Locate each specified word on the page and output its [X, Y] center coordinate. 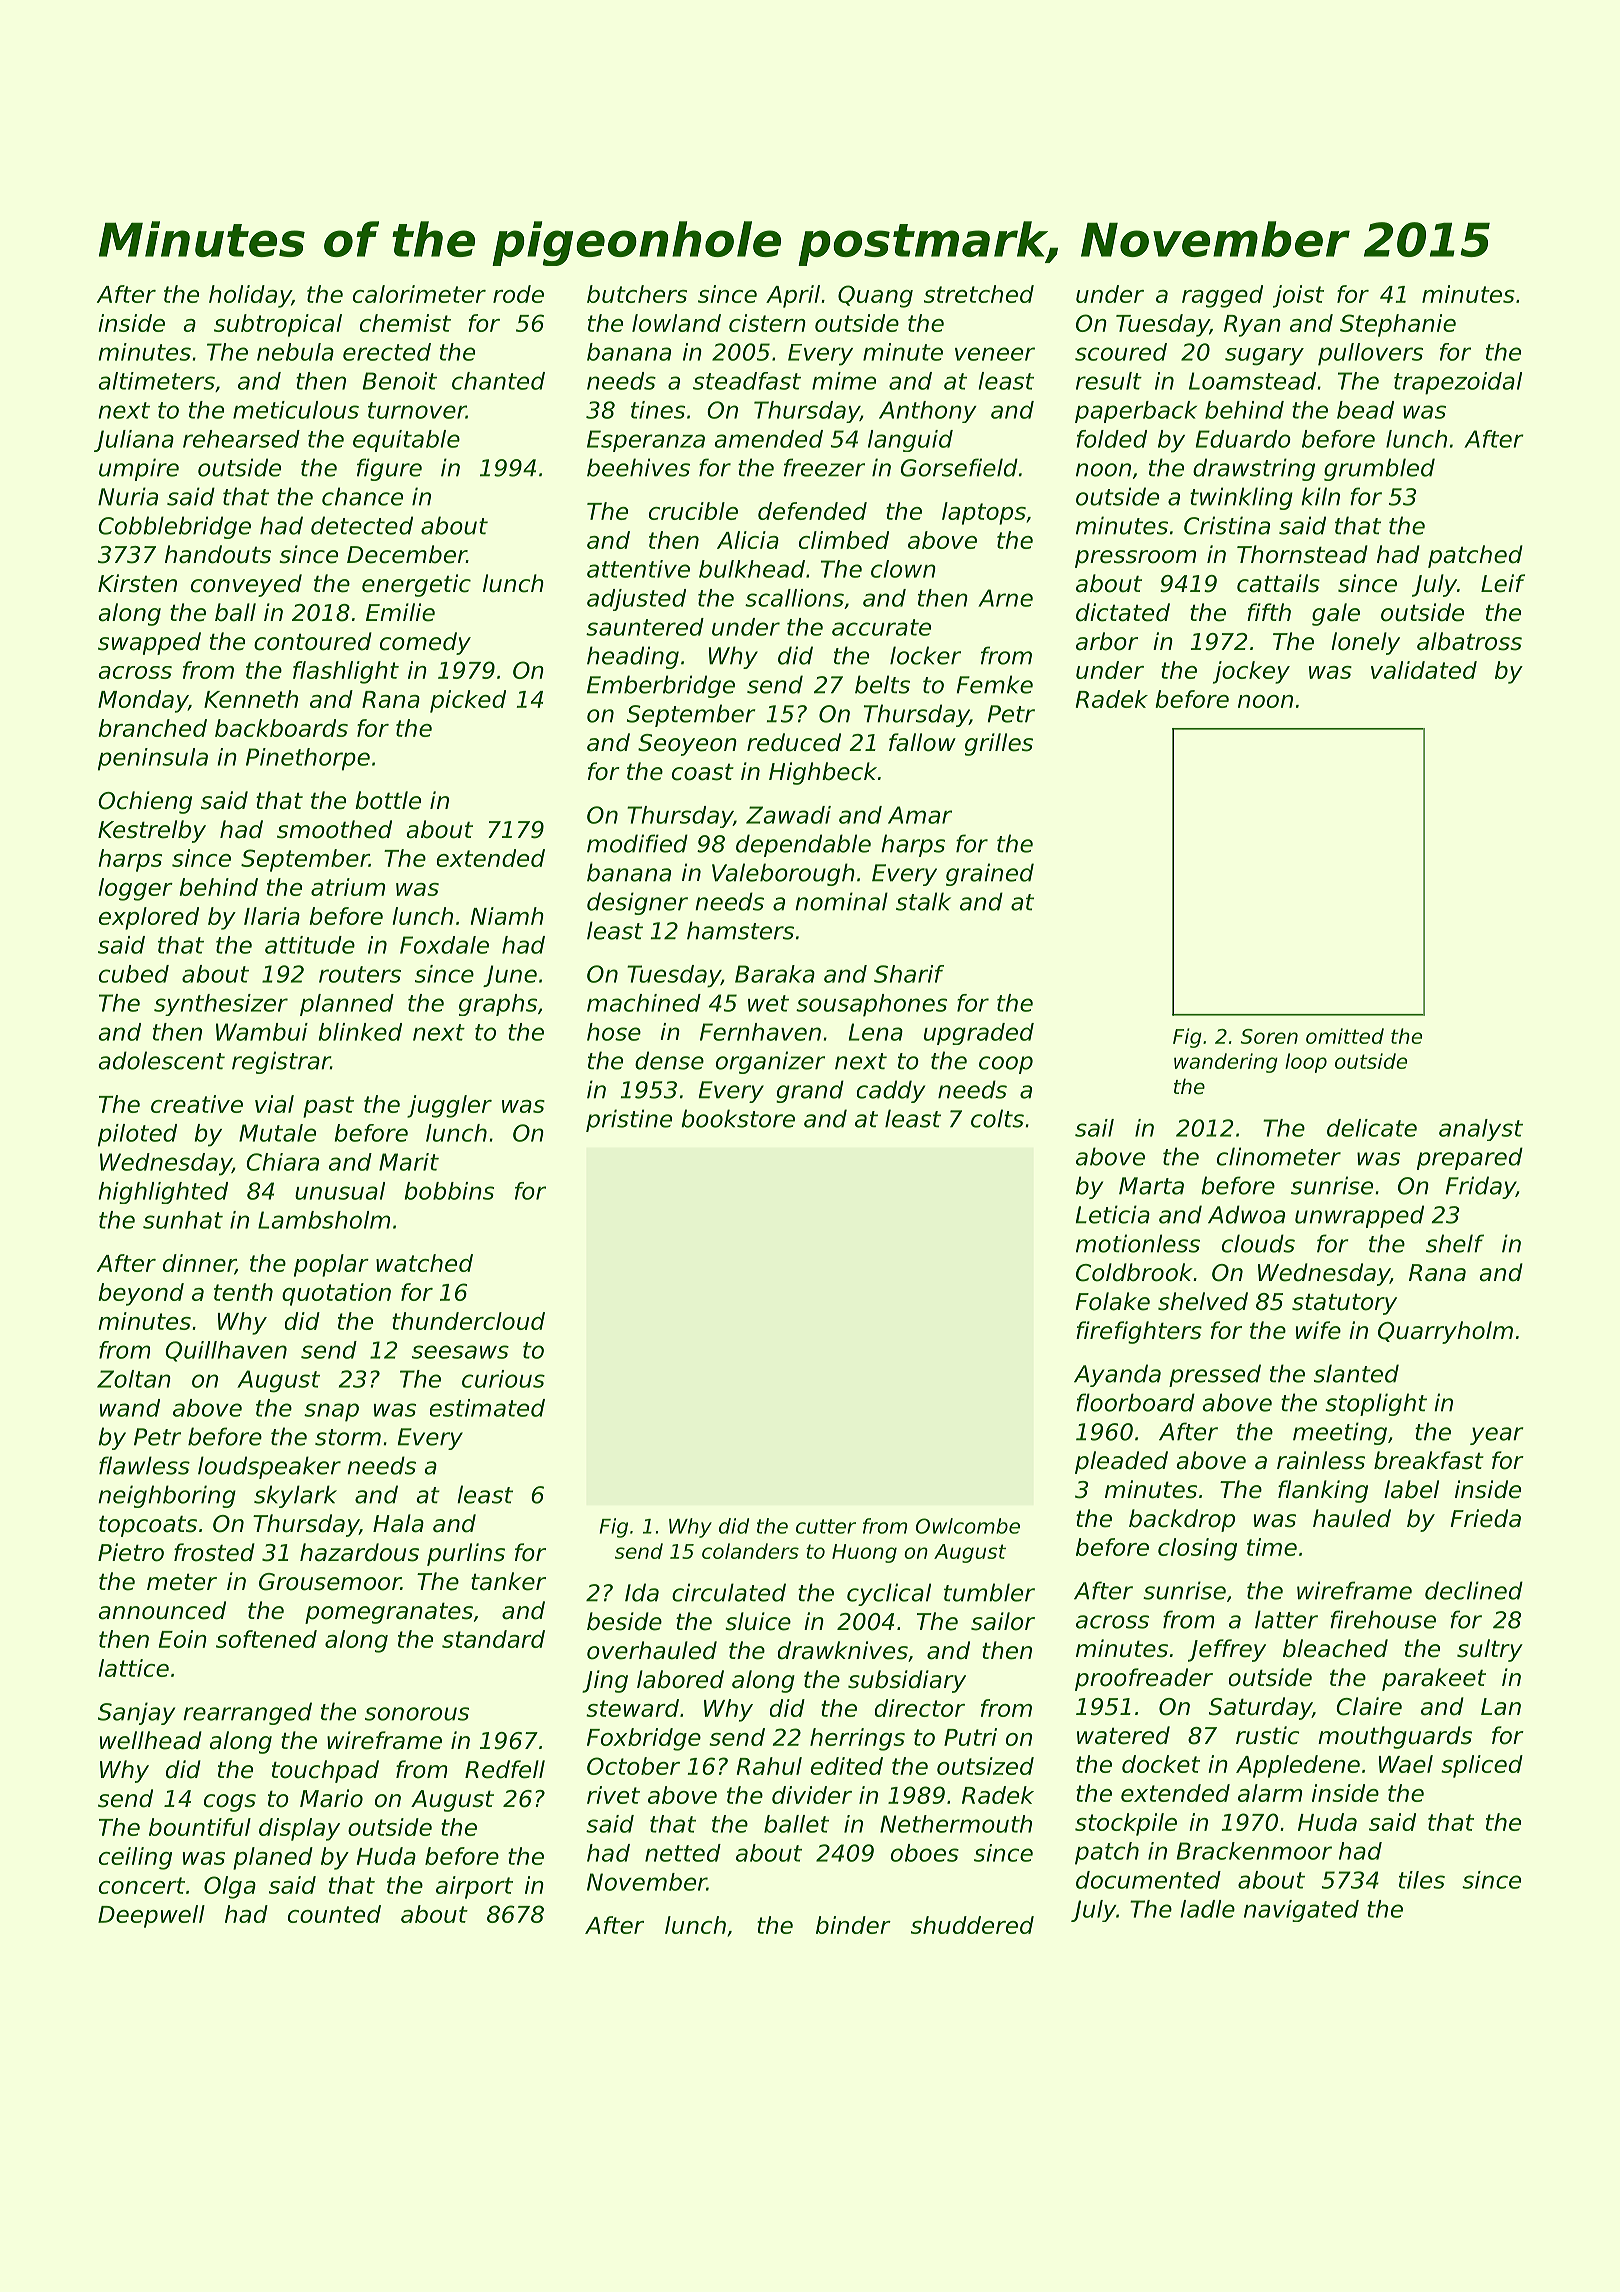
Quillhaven [226, 1351]
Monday [143, 701]
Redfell [505, 1769]
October [633, 1766]
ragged [1222, 296]
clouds [1258, 1243]
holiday [250, 296]
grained [990, 874]
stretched [979, 294]
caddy [891, 1091]
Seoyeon [687, 745]
